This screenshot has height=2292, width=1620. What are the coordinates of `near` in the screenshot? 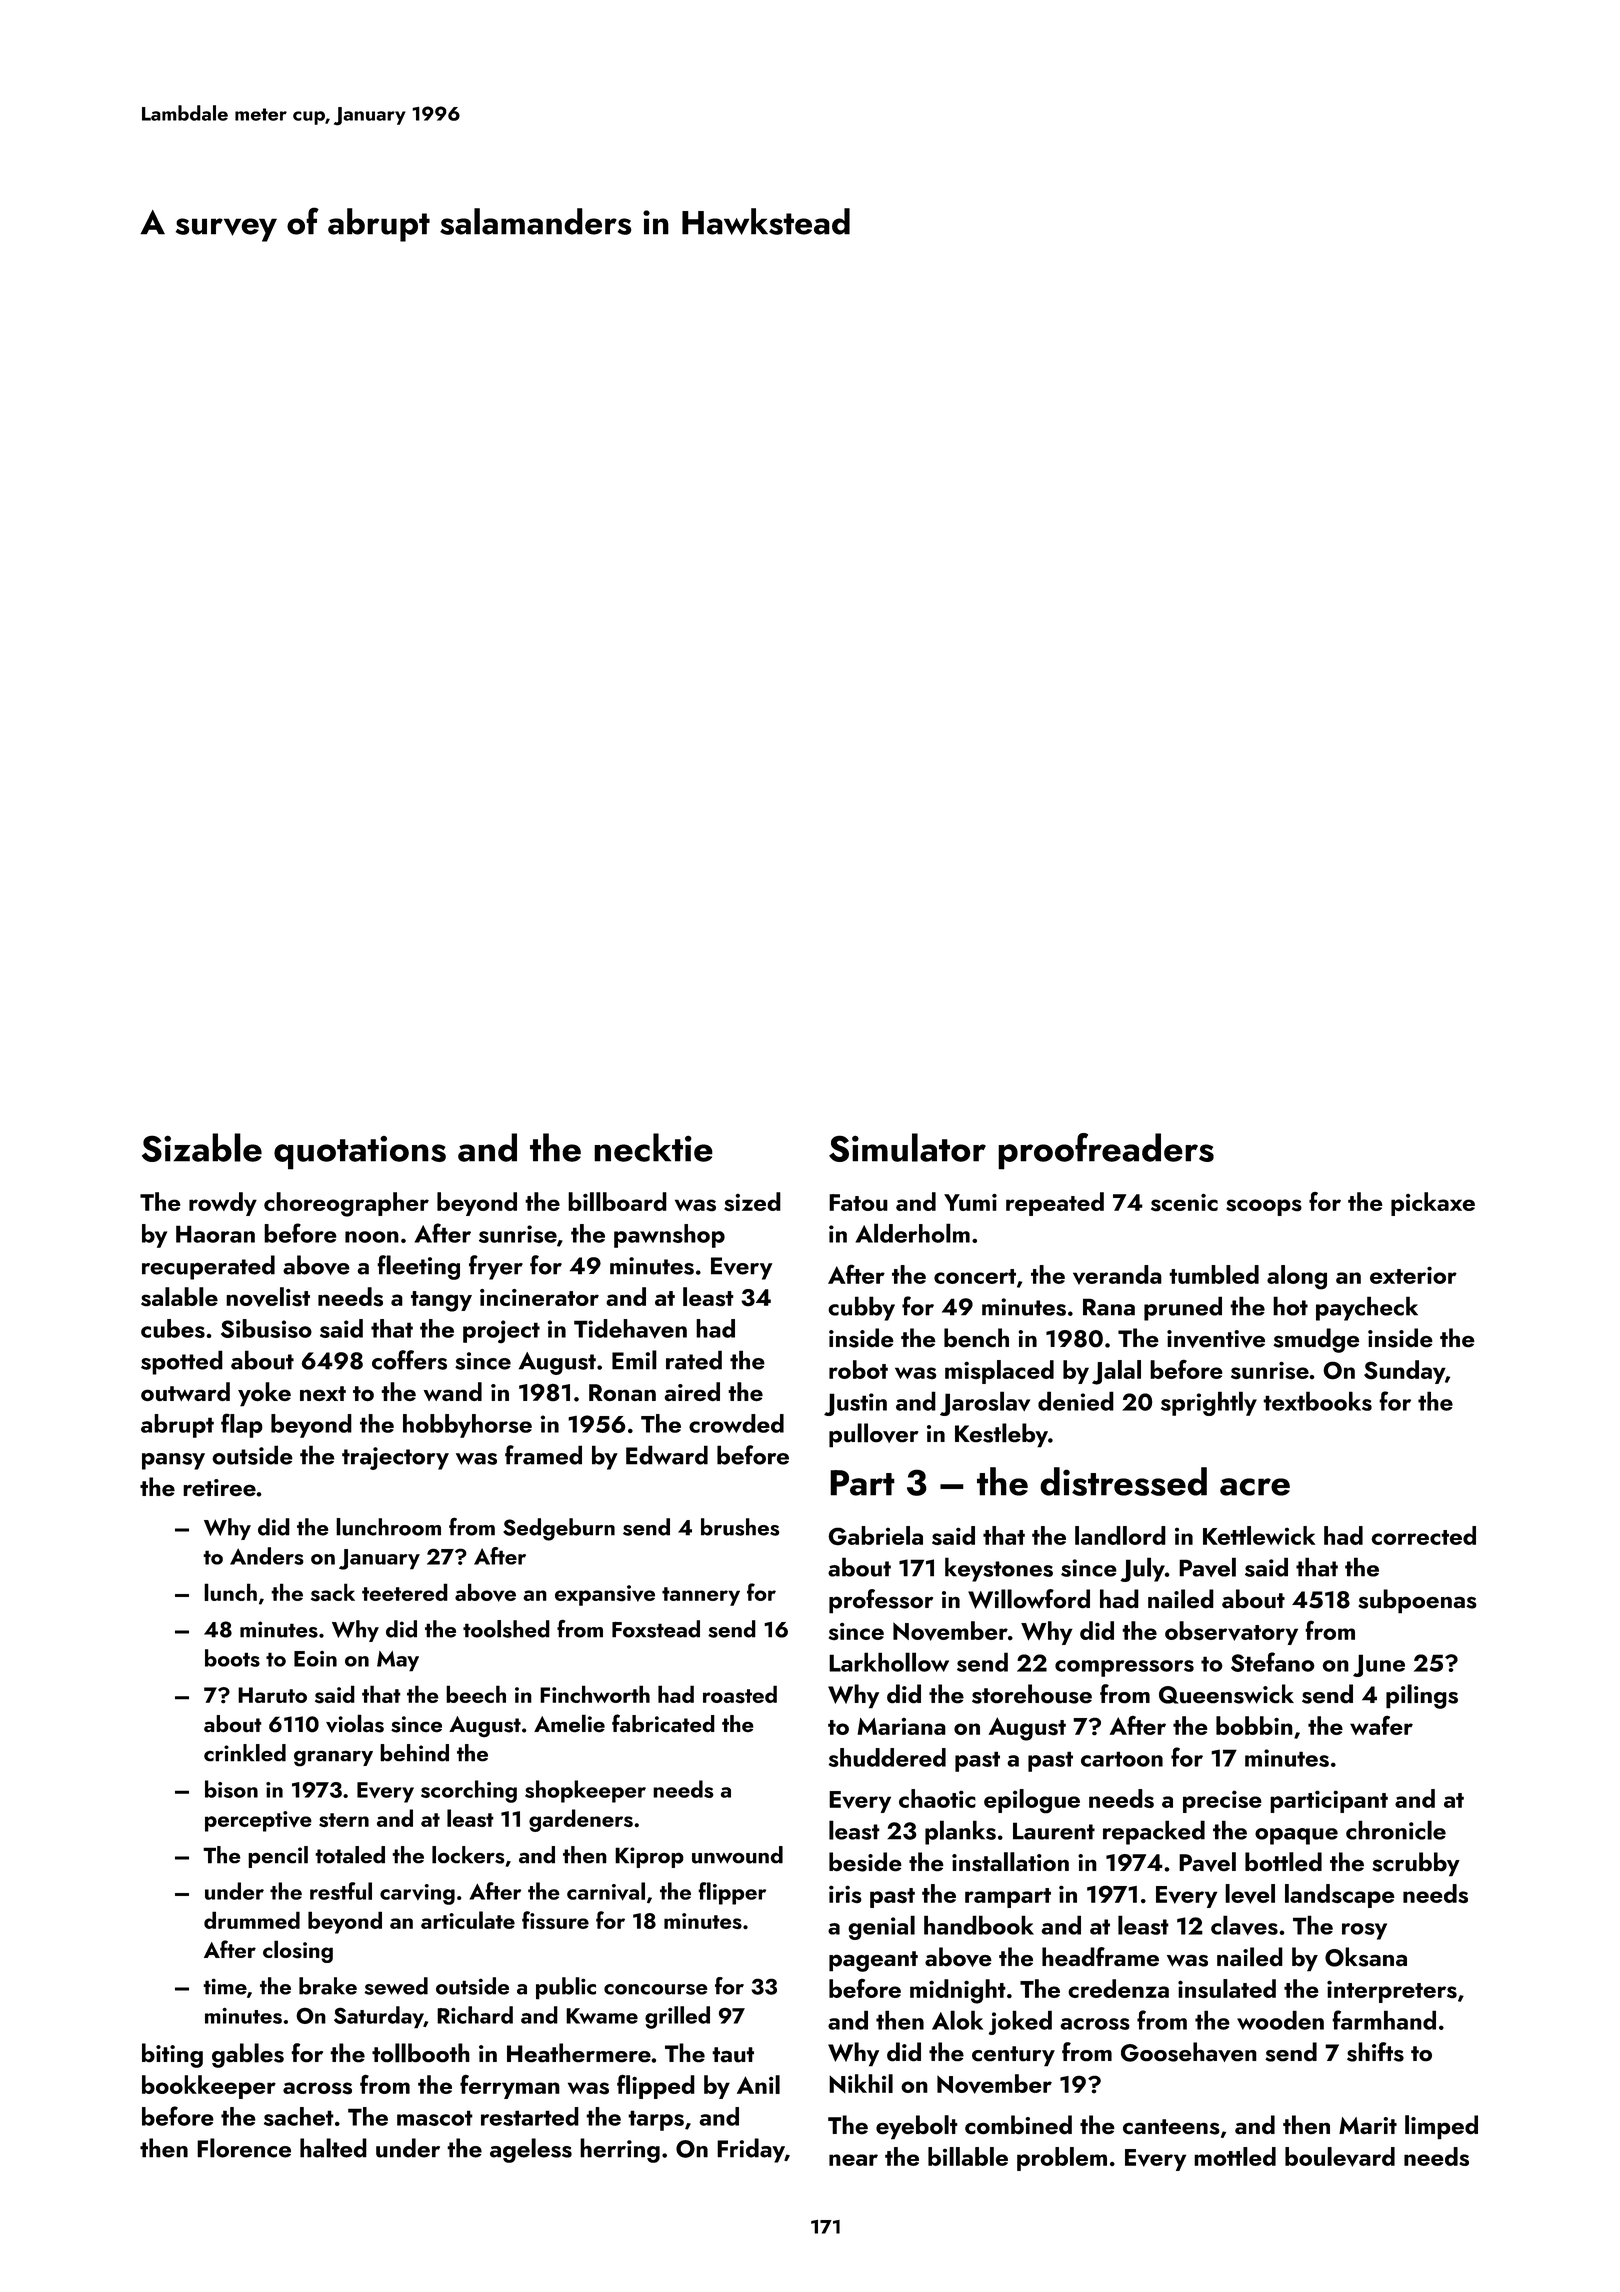 It's located at (853, 2160).
